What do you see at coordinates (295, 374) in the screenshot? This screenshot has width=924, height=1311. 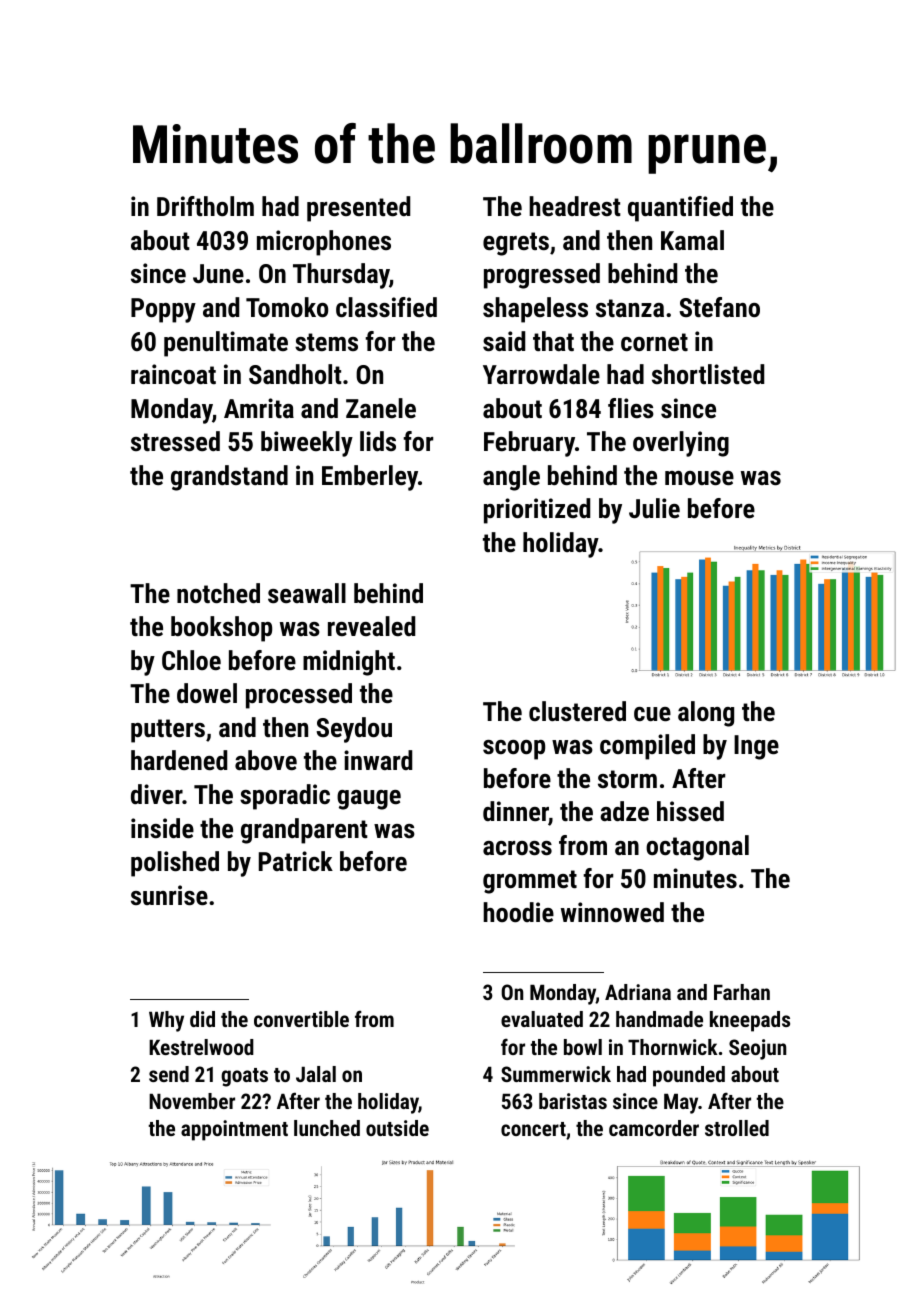 I see `Sandholt` at bounding box center [295, 374].
